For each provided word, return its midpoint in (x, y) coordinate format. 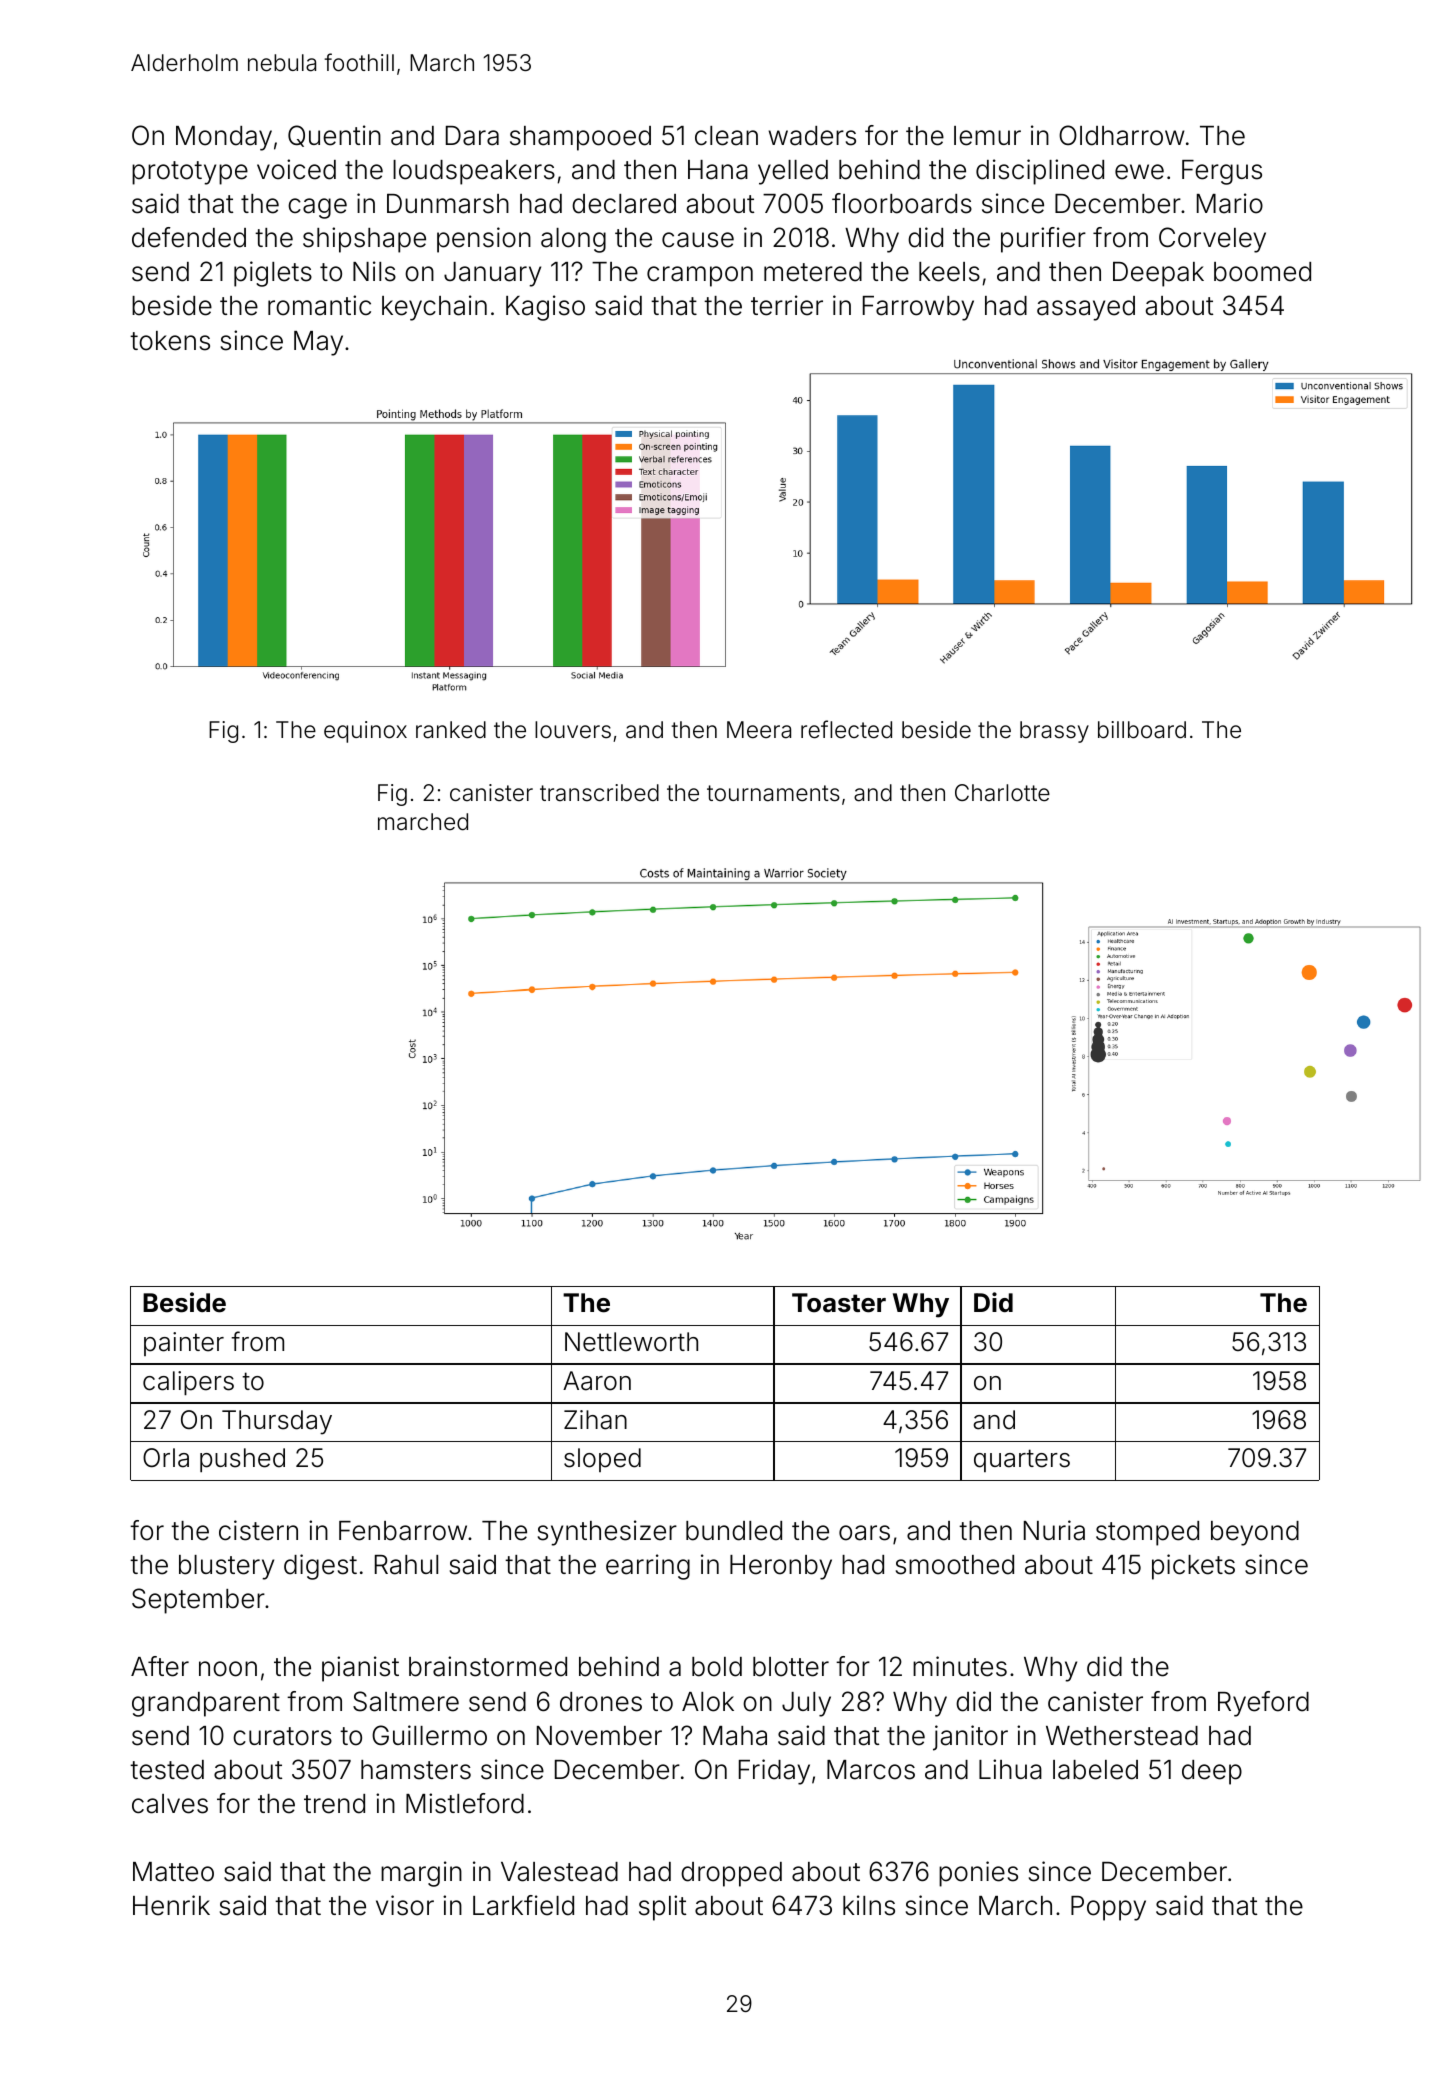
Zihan (595, 1420)
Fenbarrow (403, 1531)
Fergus (1222, 172)
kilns (869, 1905)
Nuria (1054, 1530)
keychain (434, 308)
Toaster (839, 1303)
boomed (1262, 272)
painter (184, 1344)
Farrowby (918, 308)
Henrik (171, 1905)
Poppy (1108, 1908)
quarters (1022, 1460)
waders (812, 136)
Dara (472, 136)
